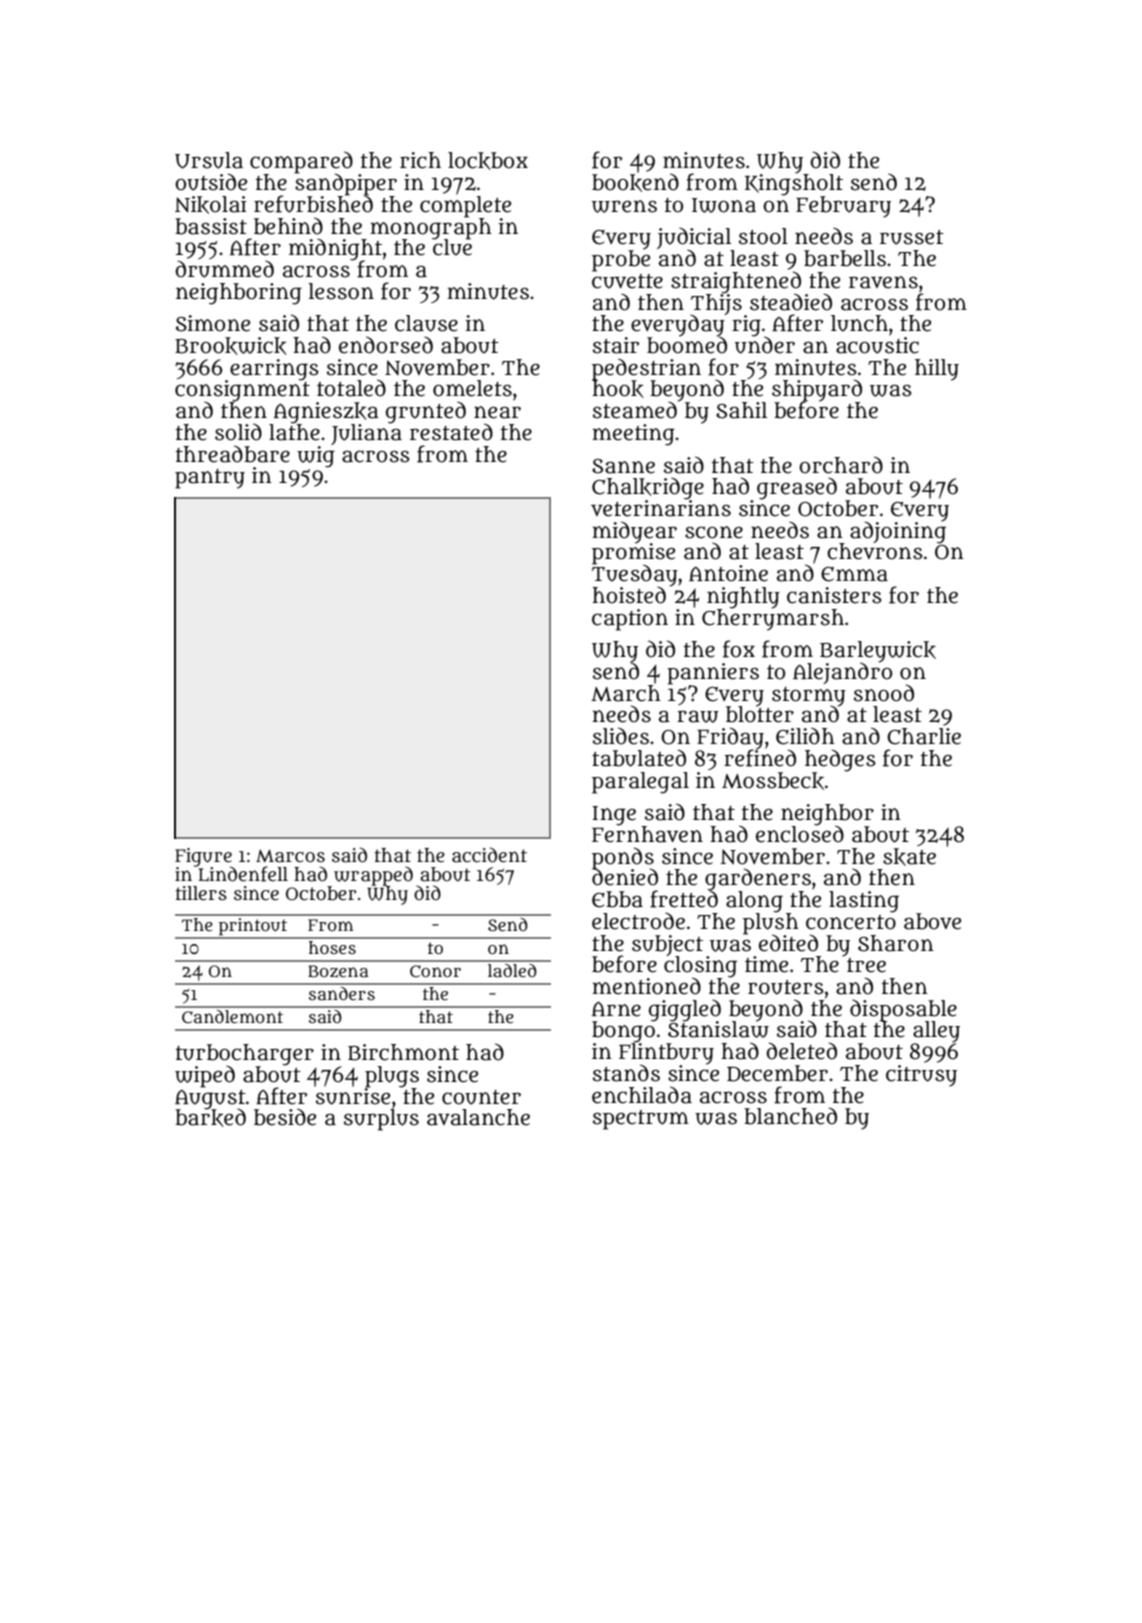 Image resolution: width=1142 pixels, height=1623 pixels. What do you see at coordinates (878, 651) in the screenshot?
I see `Barleywick` at bounding box center [878, 651].
